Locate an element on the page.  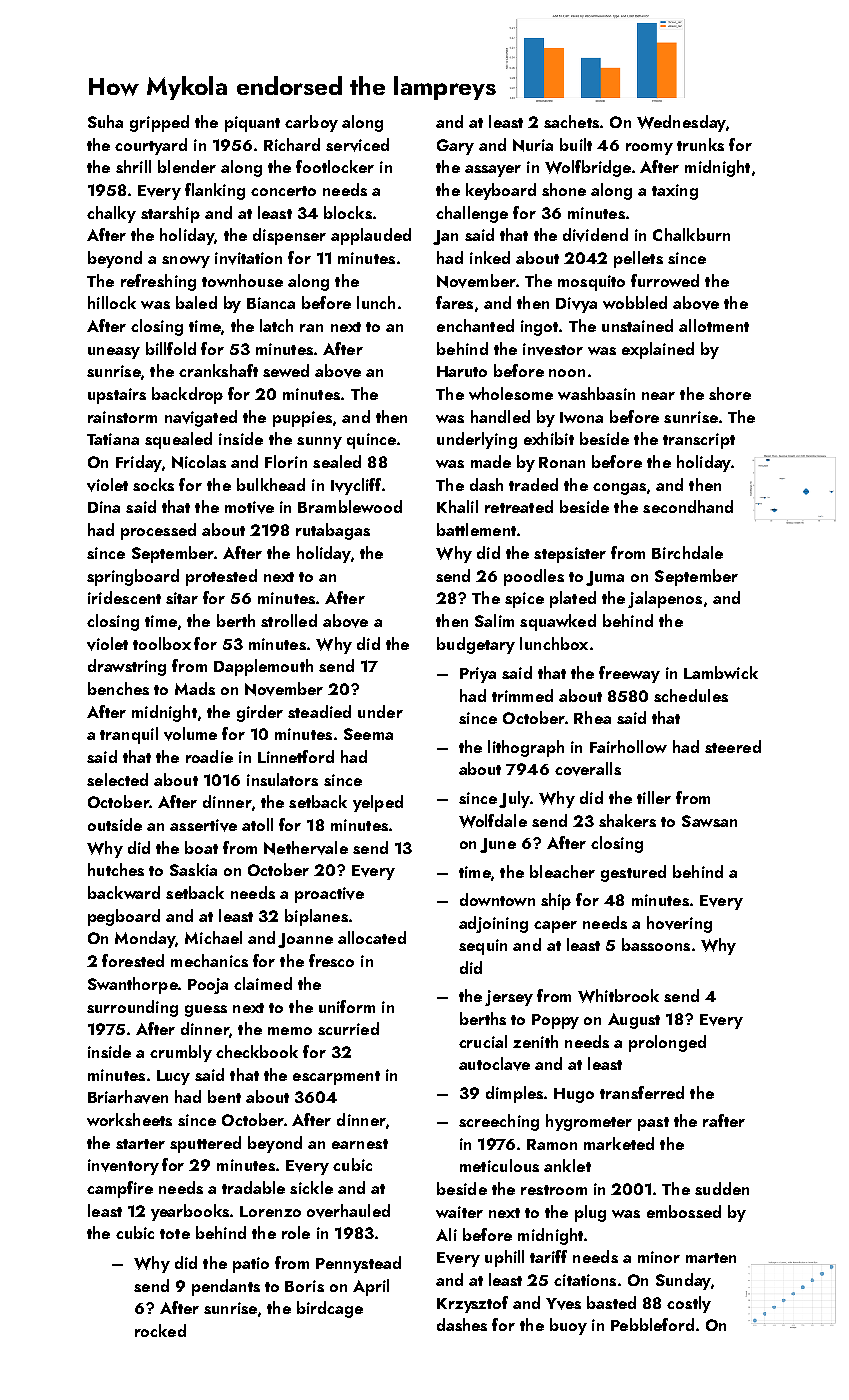
steered is located at coordinates (733, 746).
